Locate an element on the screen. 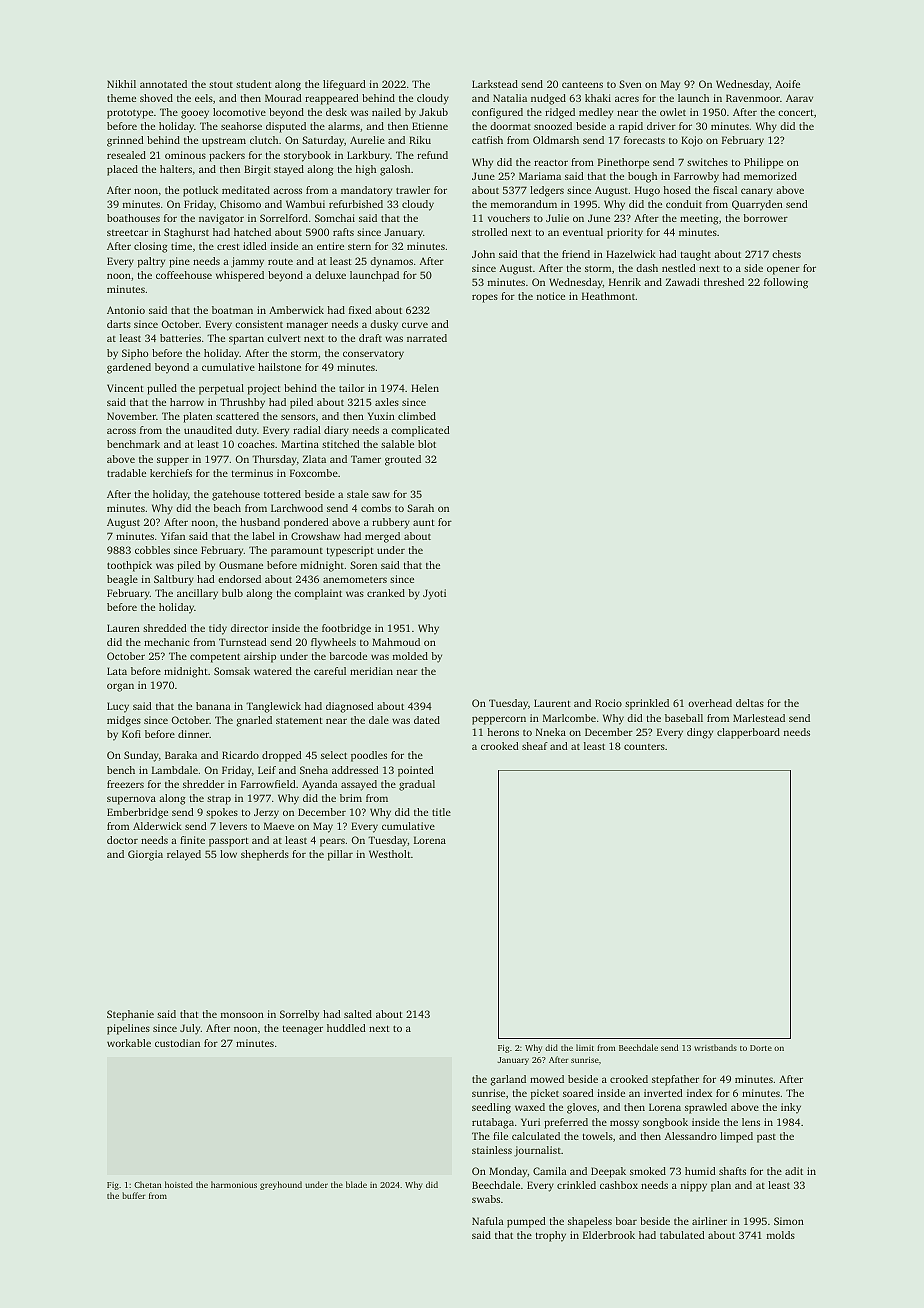 The height and width of the screenshot is (1308, 924). harmonious is located at coordinates (234, 1184).
